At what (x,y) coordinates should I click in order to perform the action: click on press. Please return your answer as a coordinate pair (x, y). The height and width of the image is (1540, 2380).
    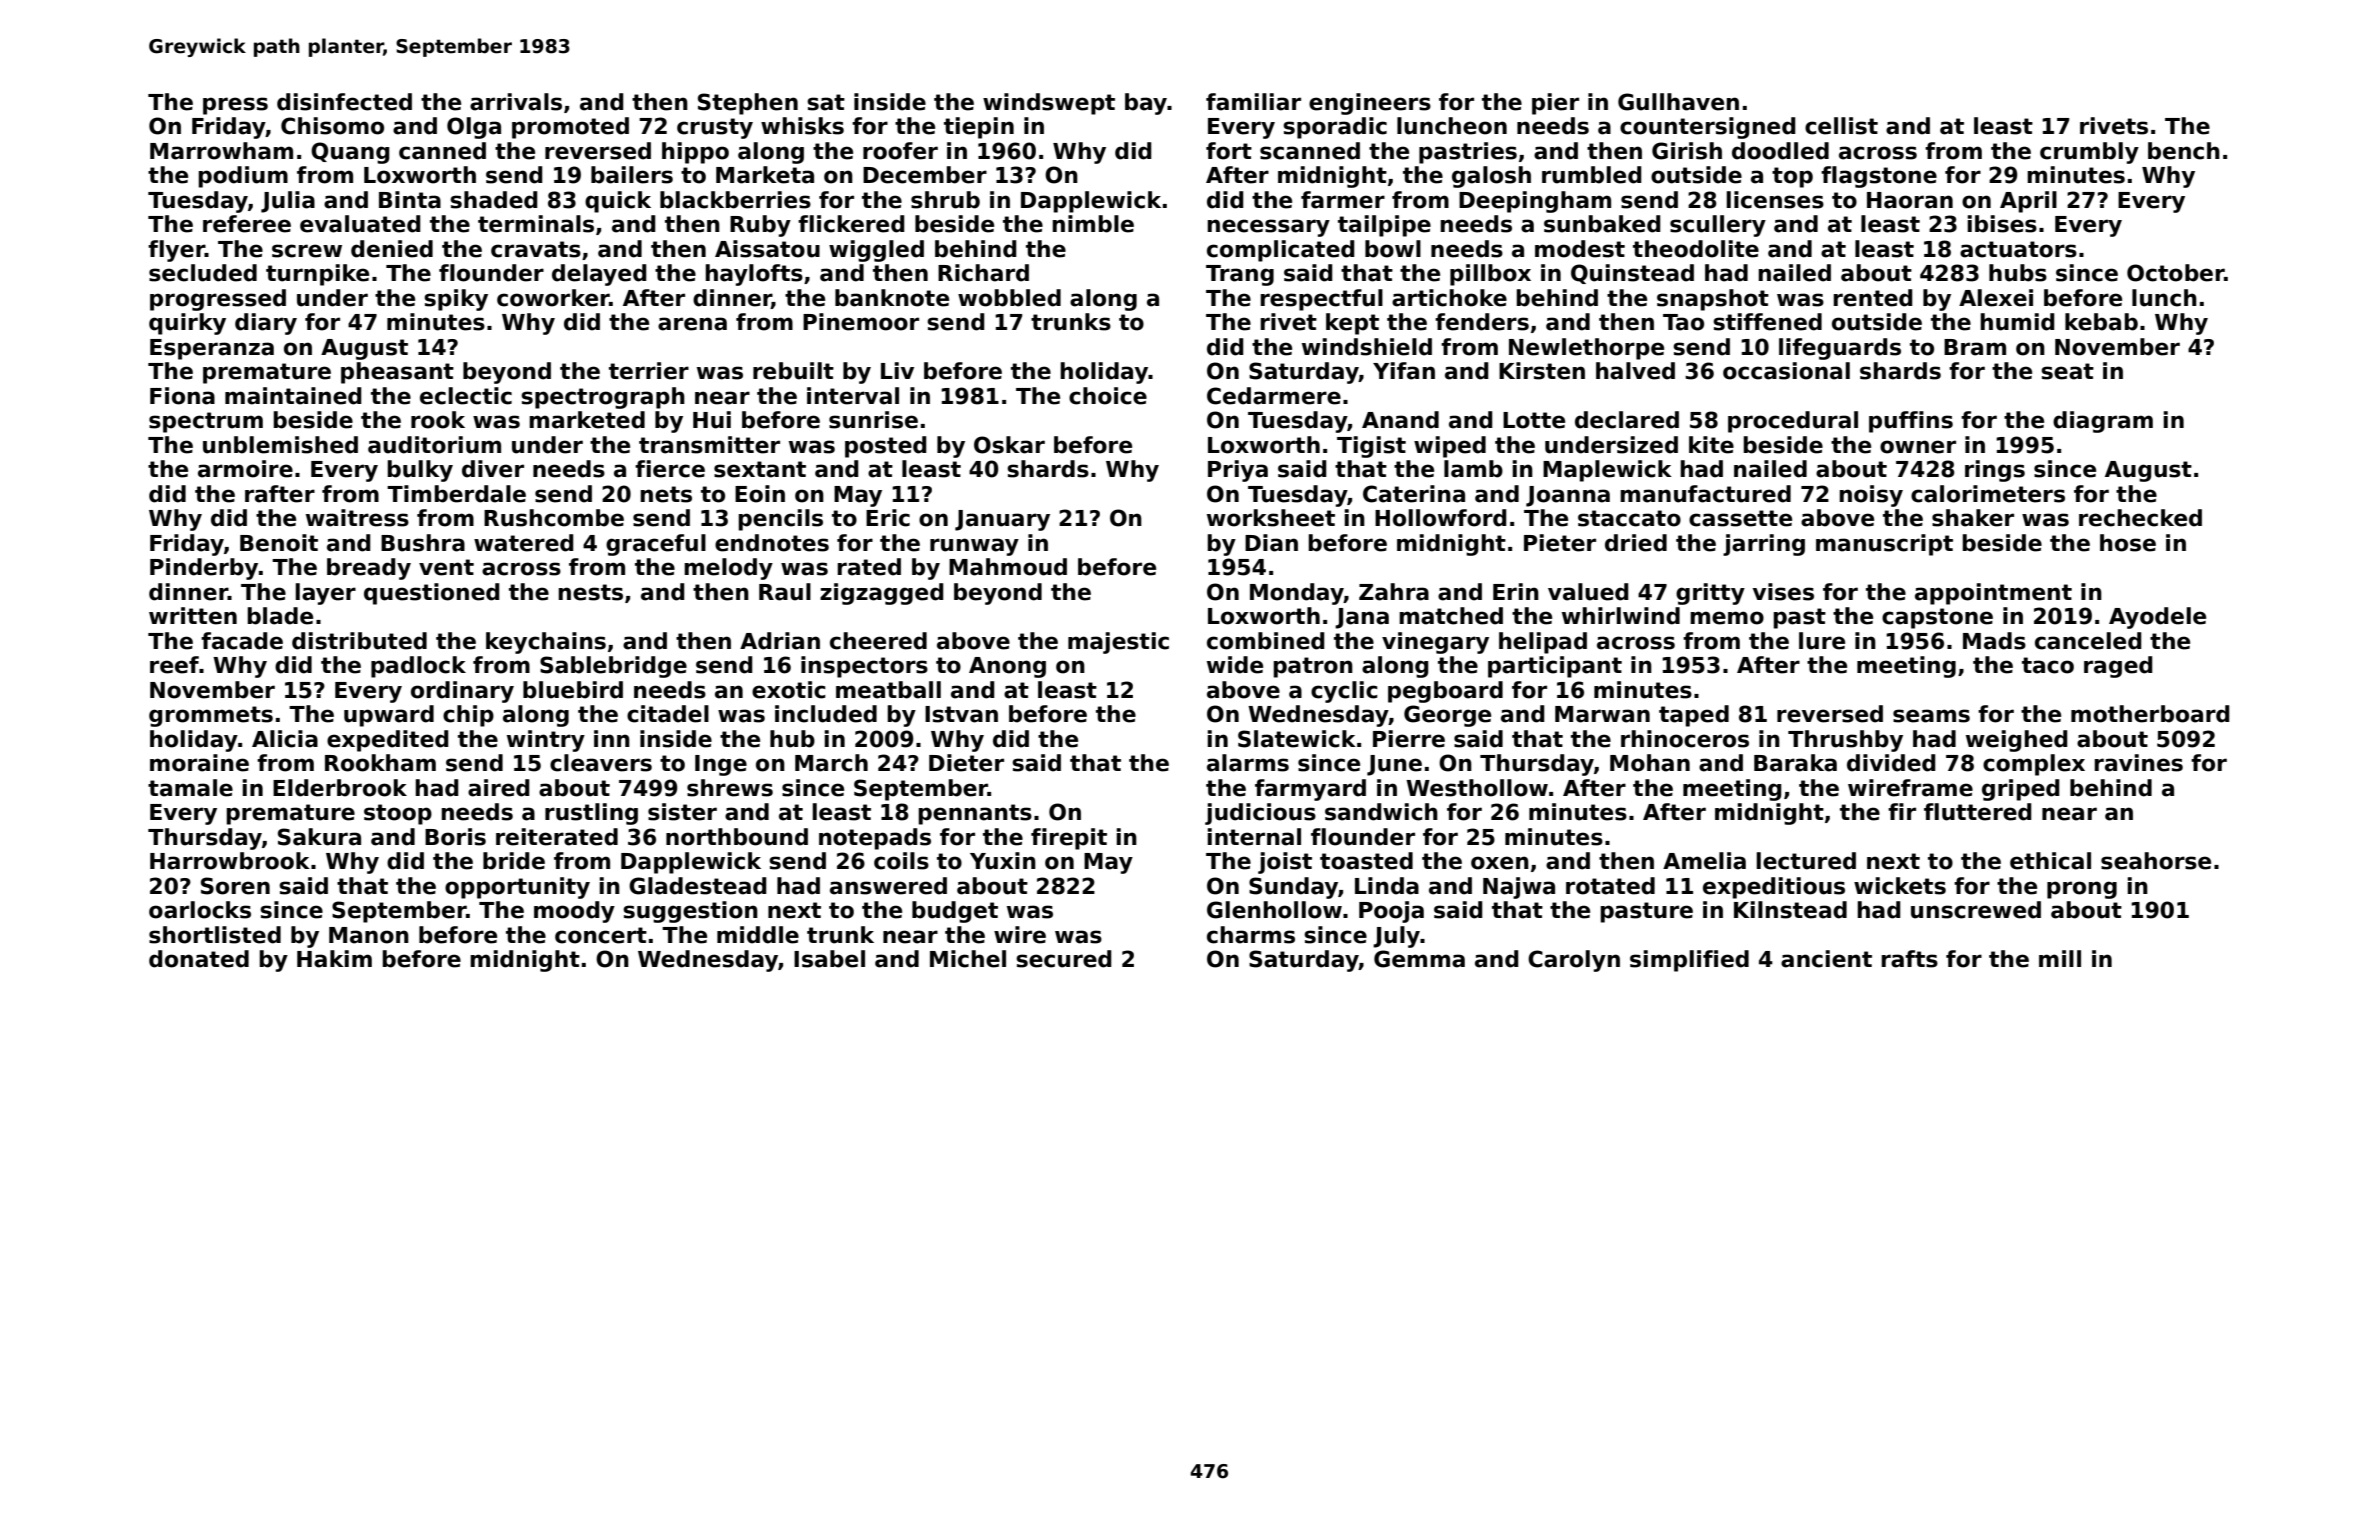
    Looking at the image, I should click on (235, 106).
